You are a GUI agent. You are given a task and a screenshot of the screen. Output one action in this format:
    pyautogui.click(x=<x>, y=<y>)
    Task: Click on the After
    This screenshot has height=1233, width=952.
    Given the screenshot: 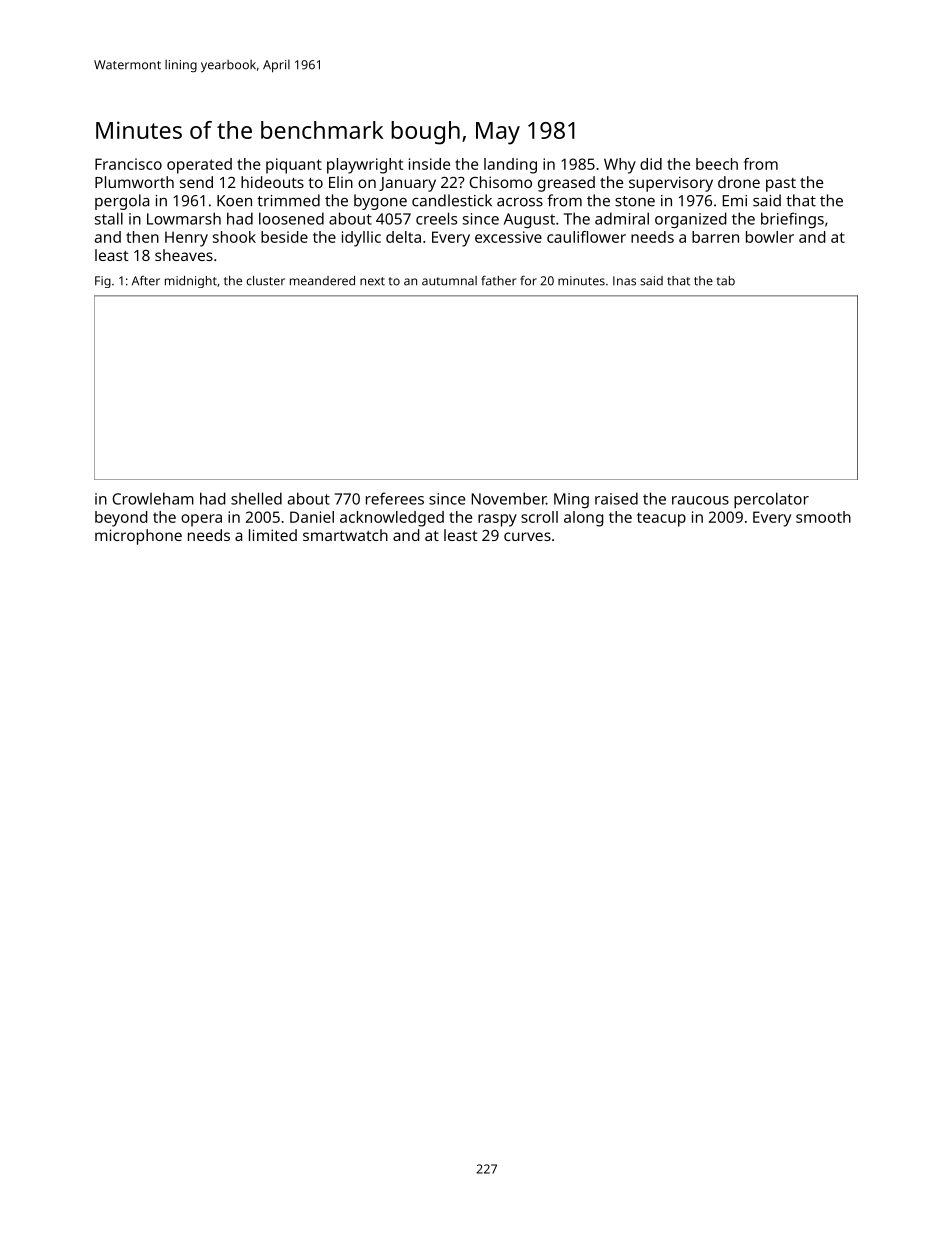 What is the action you would take?
    pyautogui.click(x=146, y=281)
